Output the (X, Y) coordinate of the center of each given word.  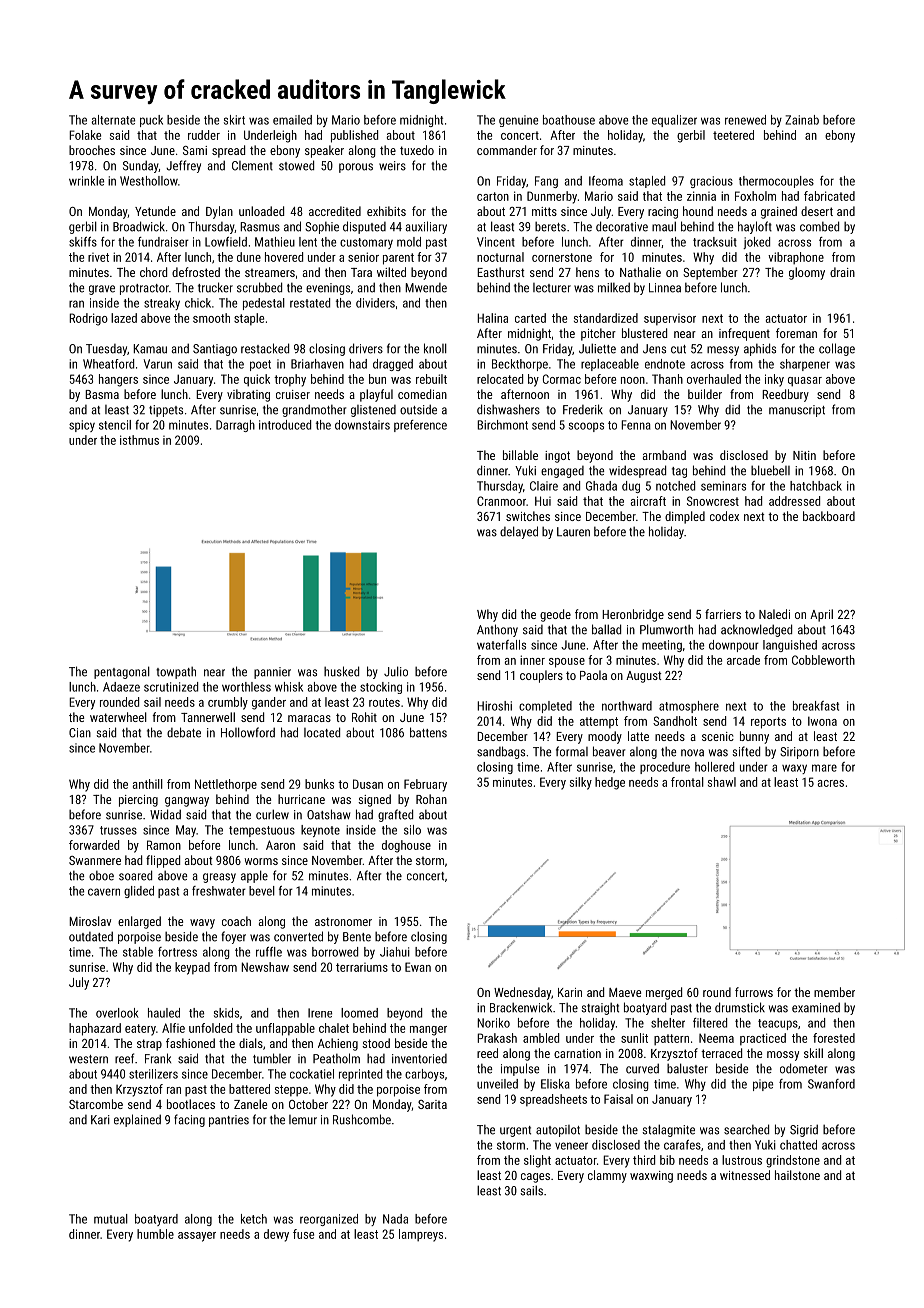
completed (545, 707)
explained (137, 1120)
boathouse (569, 120)
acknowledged (756, 630)
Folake (85, 135)
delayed (519, 532)
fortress (177, 952)
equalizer (674, 121)
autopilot (558, 1131)
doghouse (406, 846)
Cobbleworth (823, 660)
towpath (176, 673)
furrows (754, 992)
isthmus (139, 440)
